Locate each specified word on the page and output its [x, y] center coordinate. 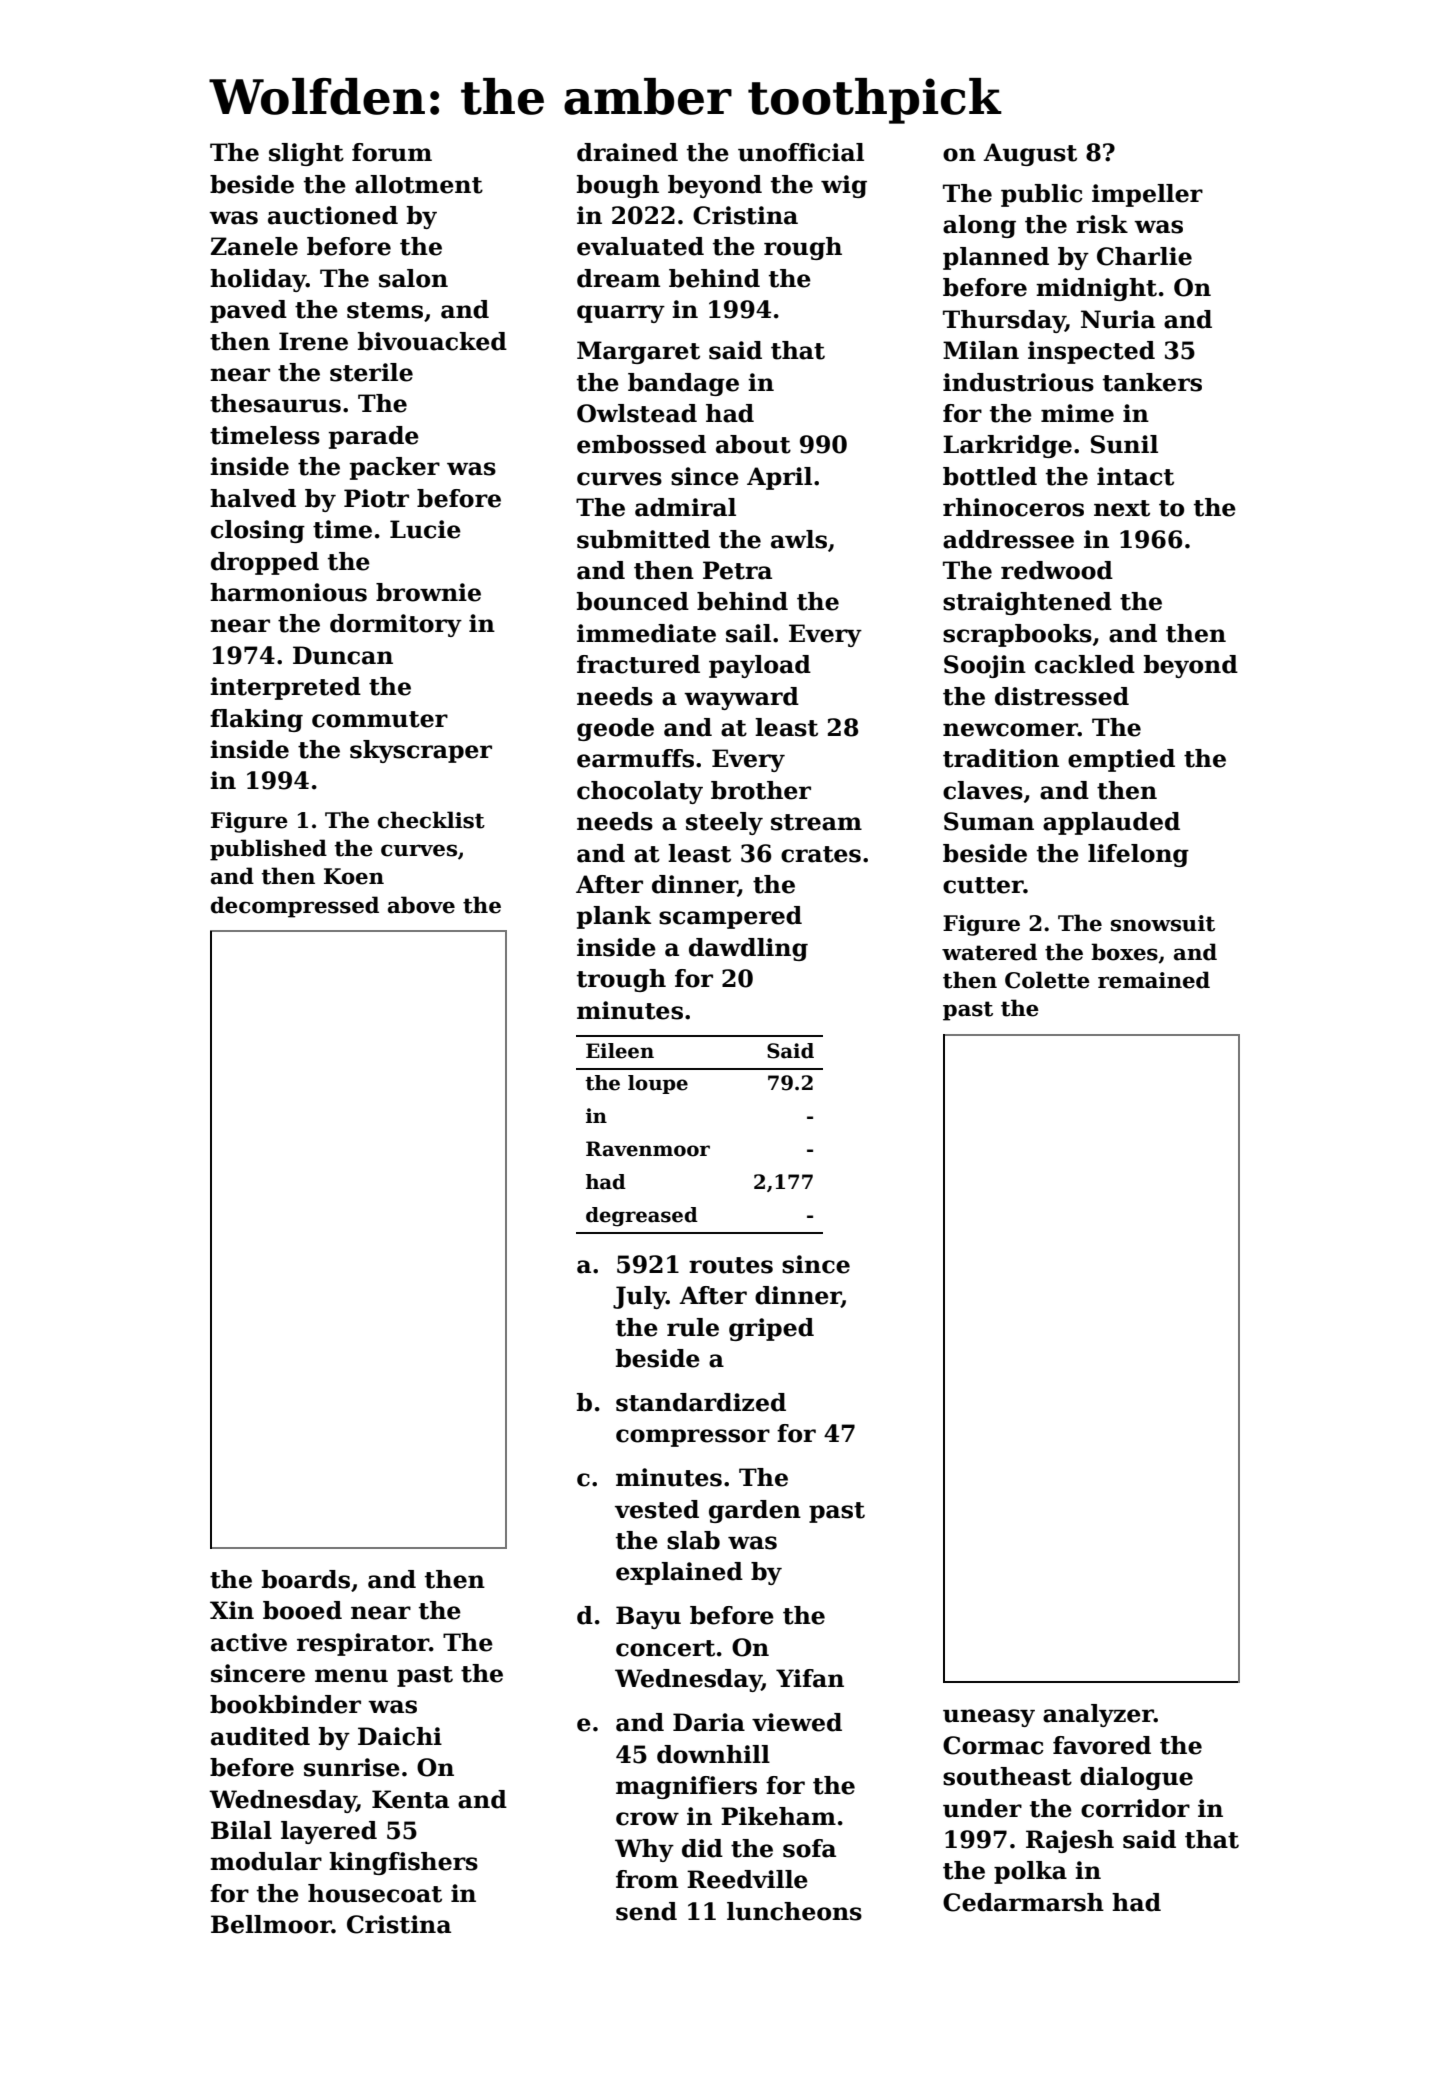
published [268, 850]
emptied [1121, 760]
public [1042, 195]
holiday [258, 280]
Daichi [400, 1736]
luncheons [794, 1911]
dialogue [1136, 1778]
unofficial [801, 152]
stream [816, 822]
